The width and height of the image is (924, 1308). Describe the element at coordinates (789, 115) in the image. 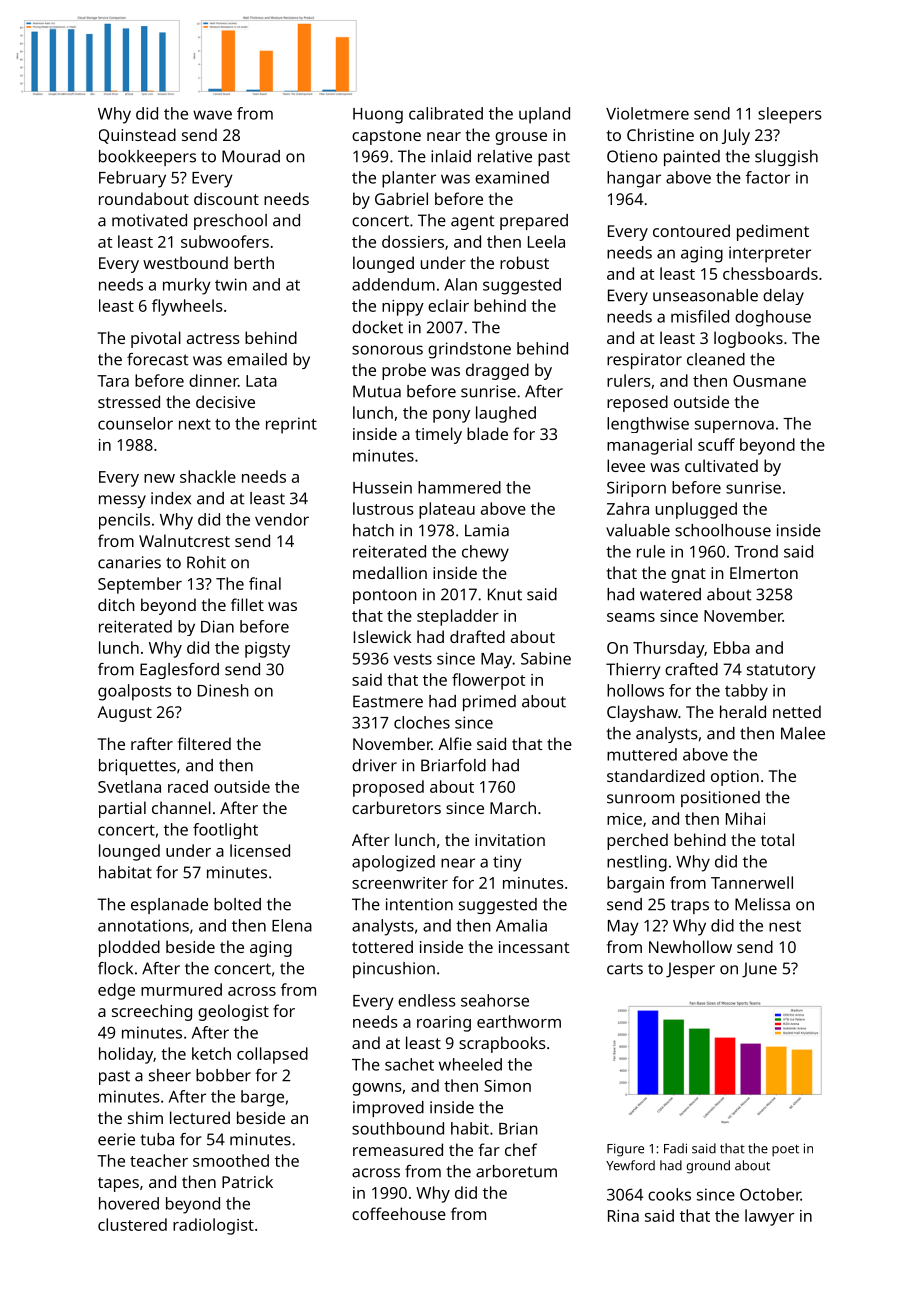

I see `sleepers` at that location.
